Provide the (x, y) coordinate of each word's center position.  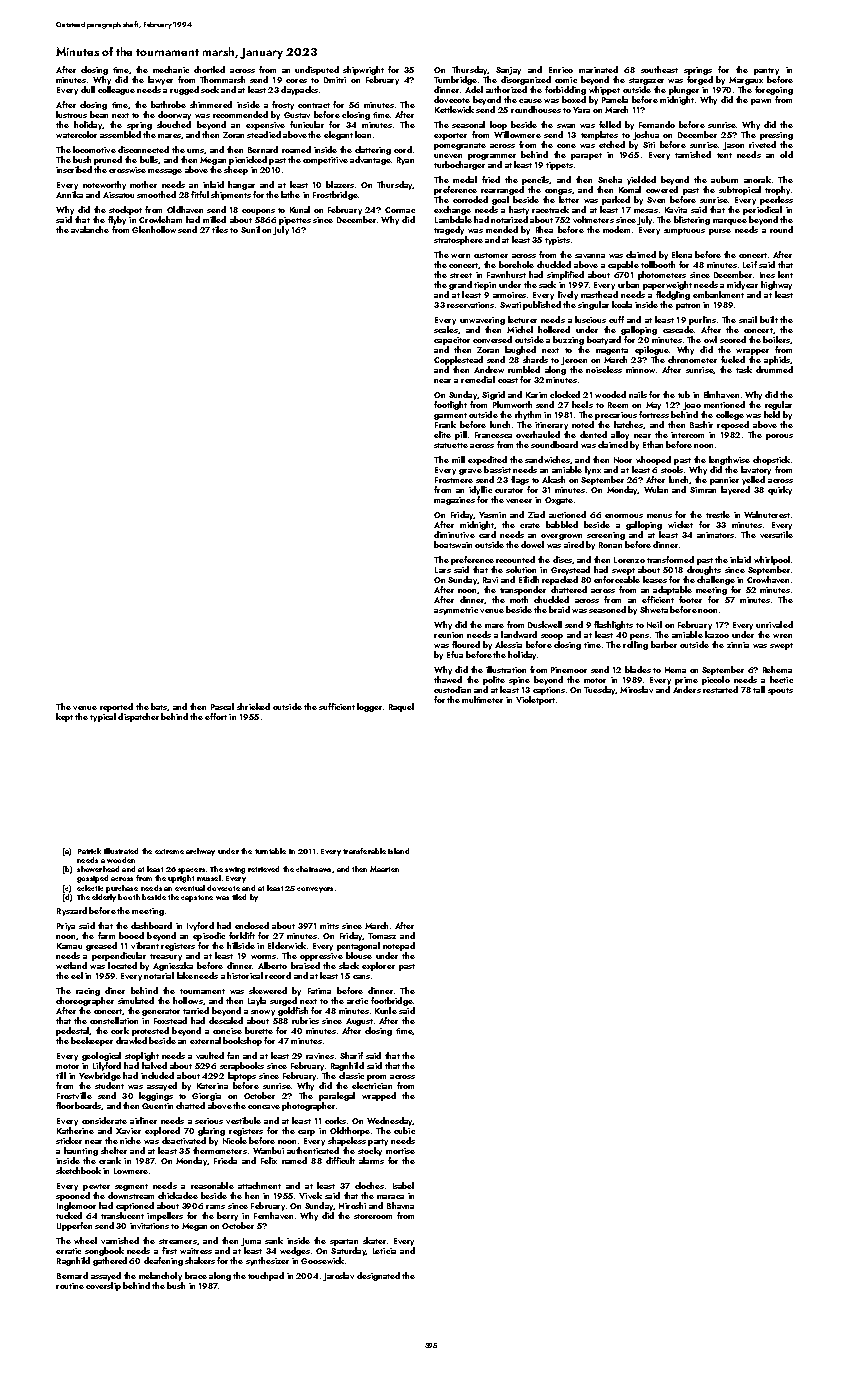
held (772, 414)
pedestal (72, 1031)
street (461, 275)
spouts (780, 691)
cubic (404, 1130)
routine (70, 1286)
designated (378, 1276)
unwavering (482, 321)
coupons (258, 212)
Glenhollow (154, 229)
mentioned (724, 404)
